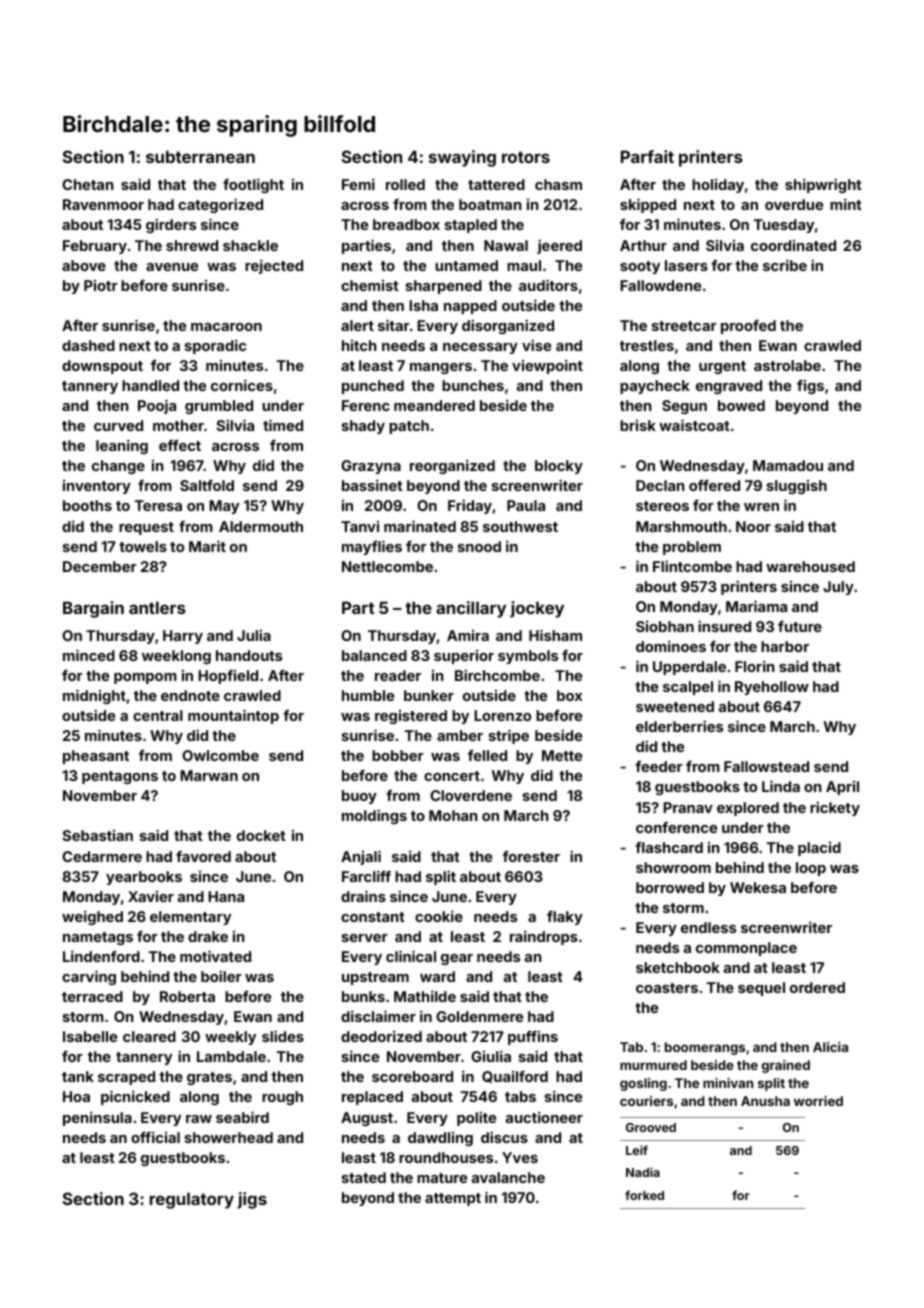  What do you see at coordinates (357, 325) in the screenshot?
I see `alert` at bounding box center [357, 325].
